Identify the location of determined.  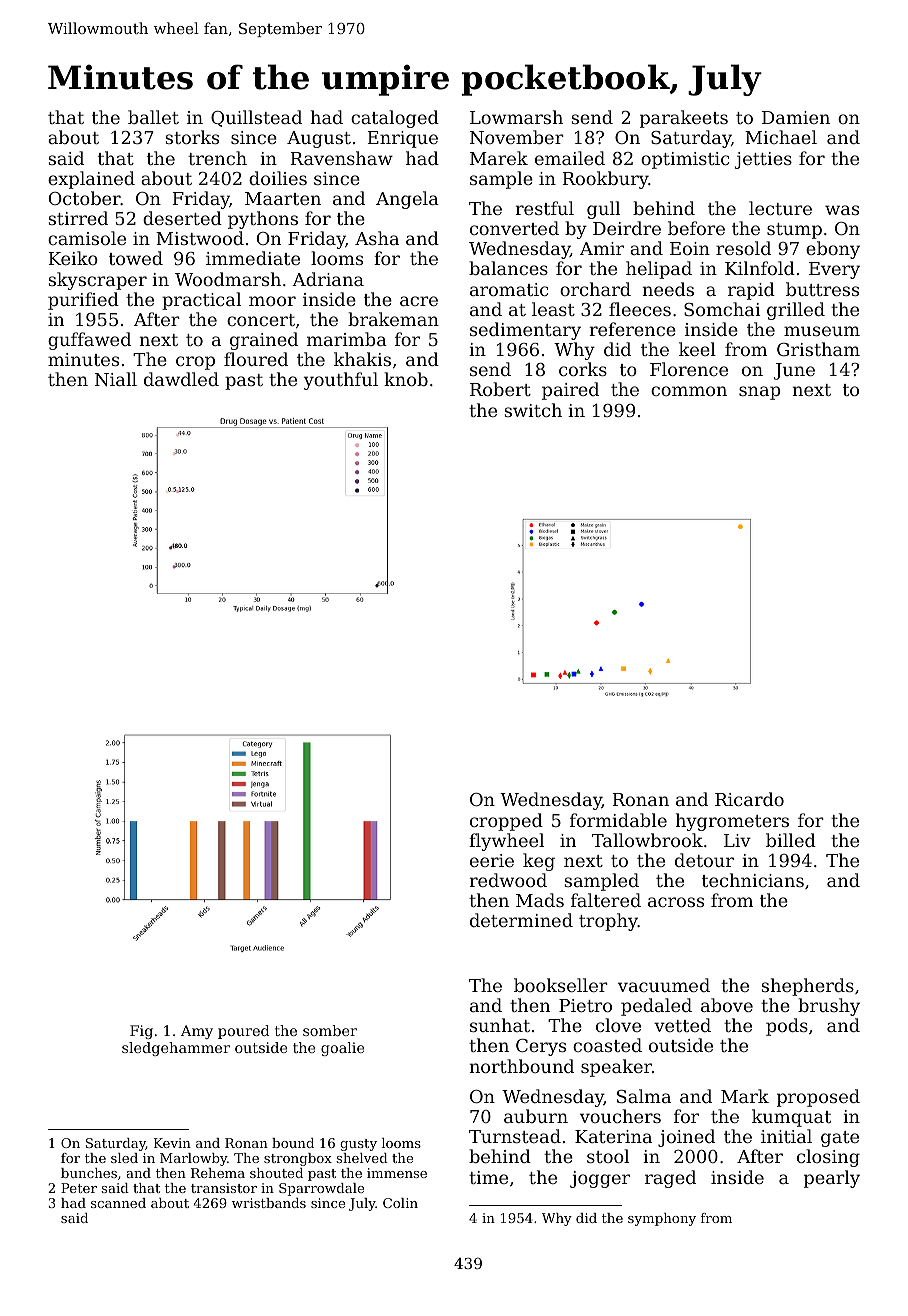
(521, 920).
